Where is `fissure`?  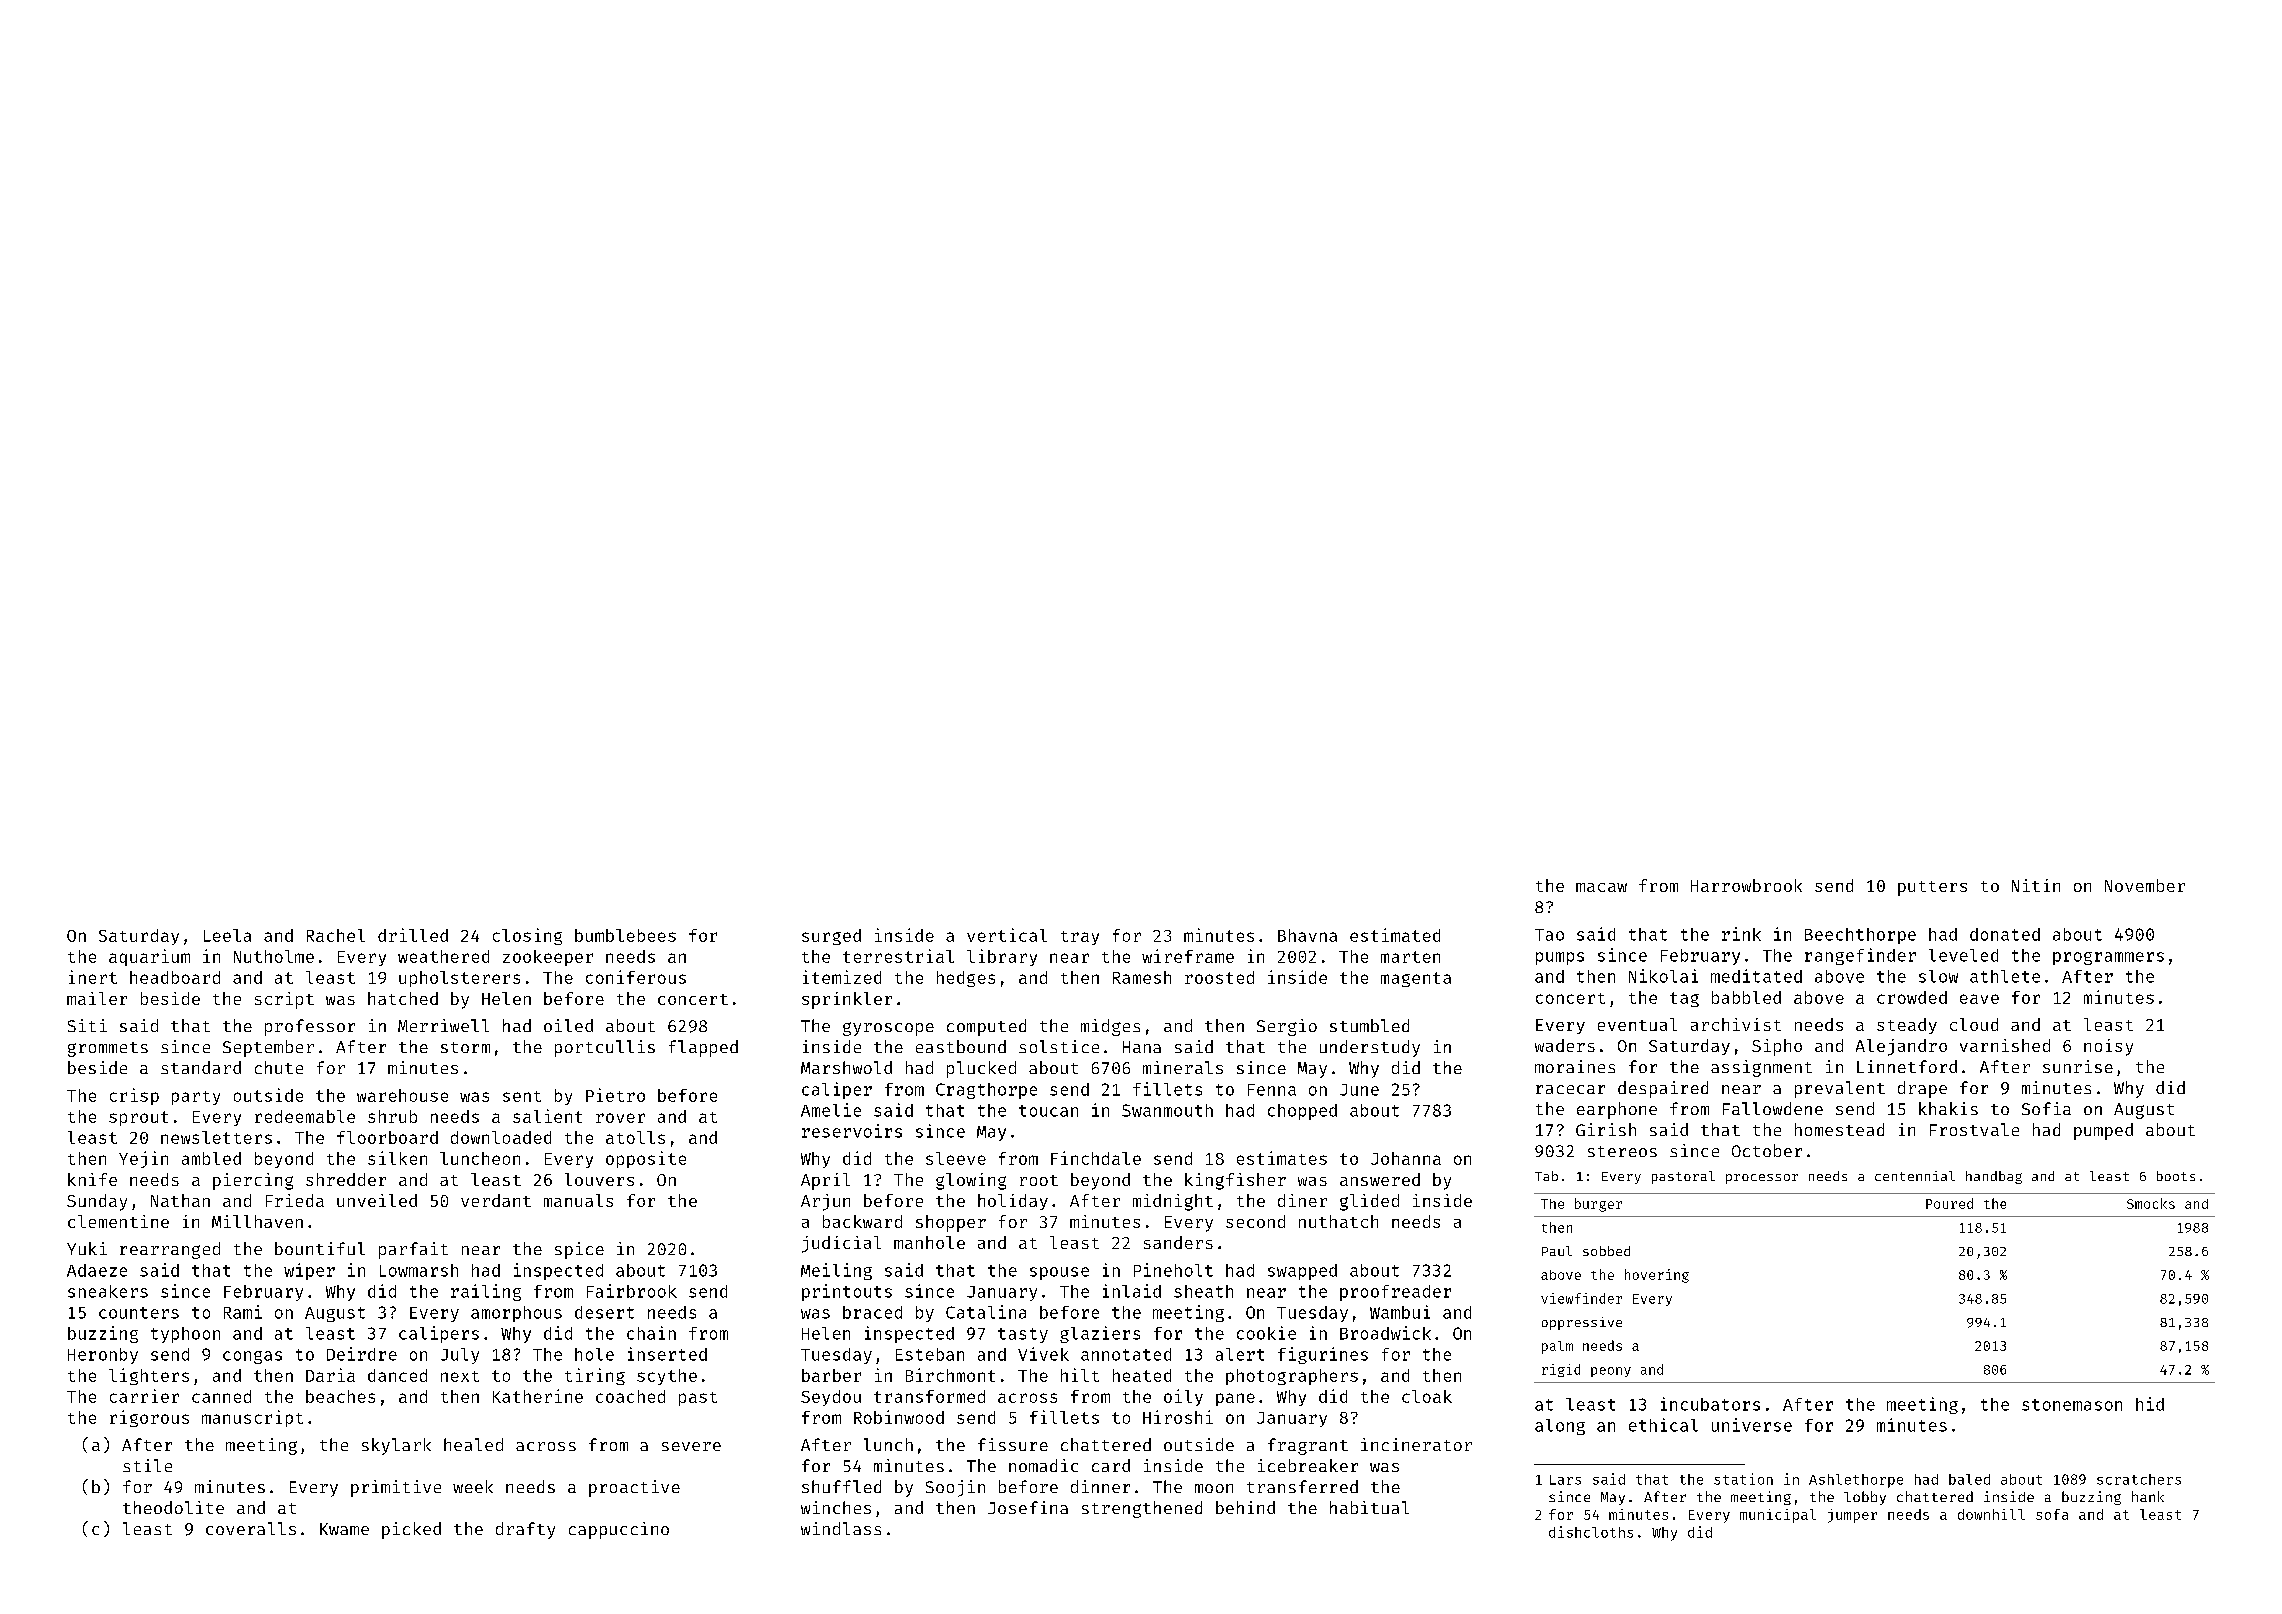 fissure is located at coordinates (1013, 1444).
